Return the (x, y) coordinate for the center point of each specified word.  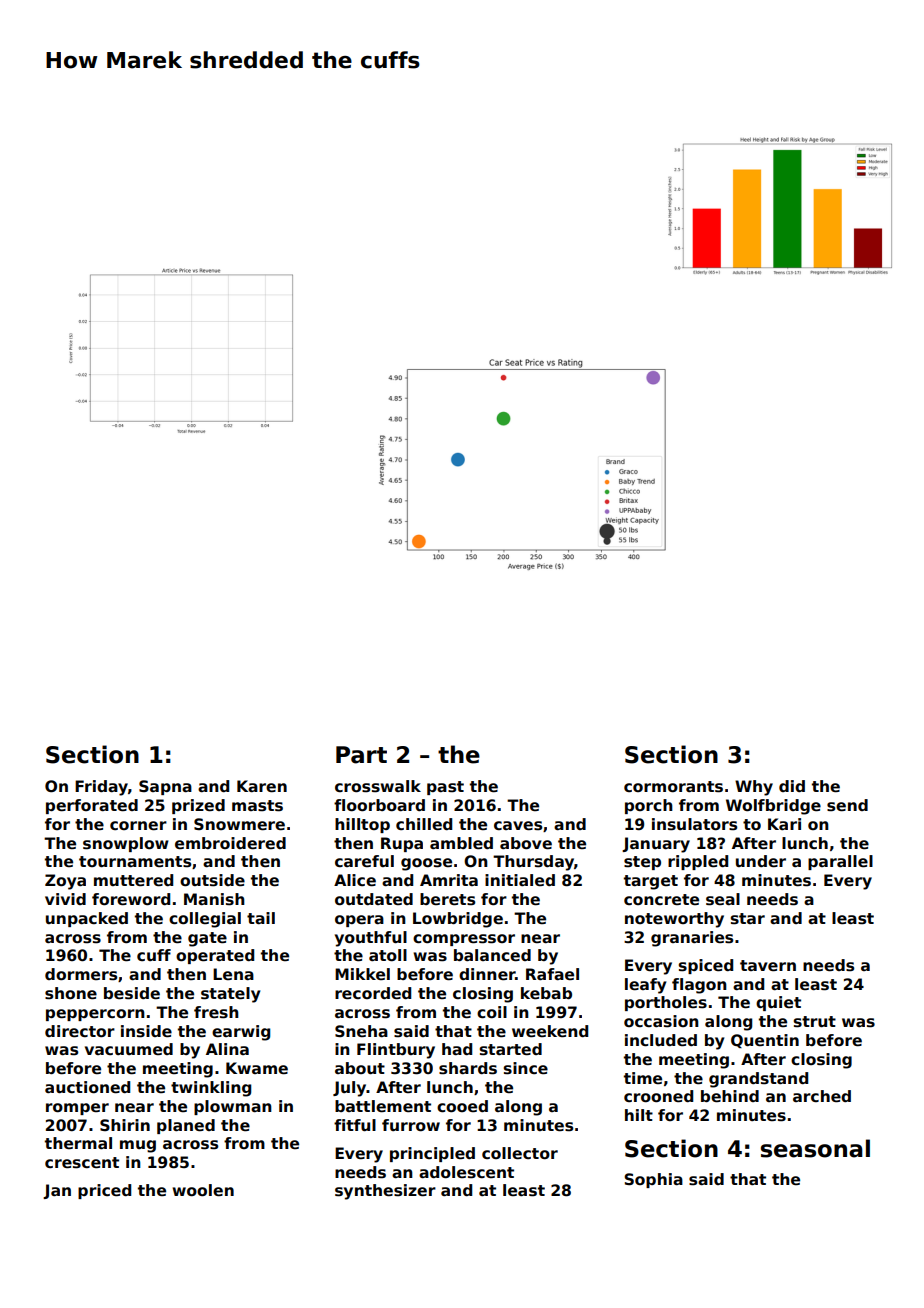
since (526, 1068)
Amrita (449, 880)
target (651, 882)
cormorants (673, 787)
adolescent (466, 1172)
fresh (216, 1012)
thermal (78, 1143)
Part (361, 755)
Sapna (165, 787)
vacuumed (129, 1049)
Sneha (361, 1031)
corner (138, 826)
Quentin (765, 1041)
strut (815, 1022)
